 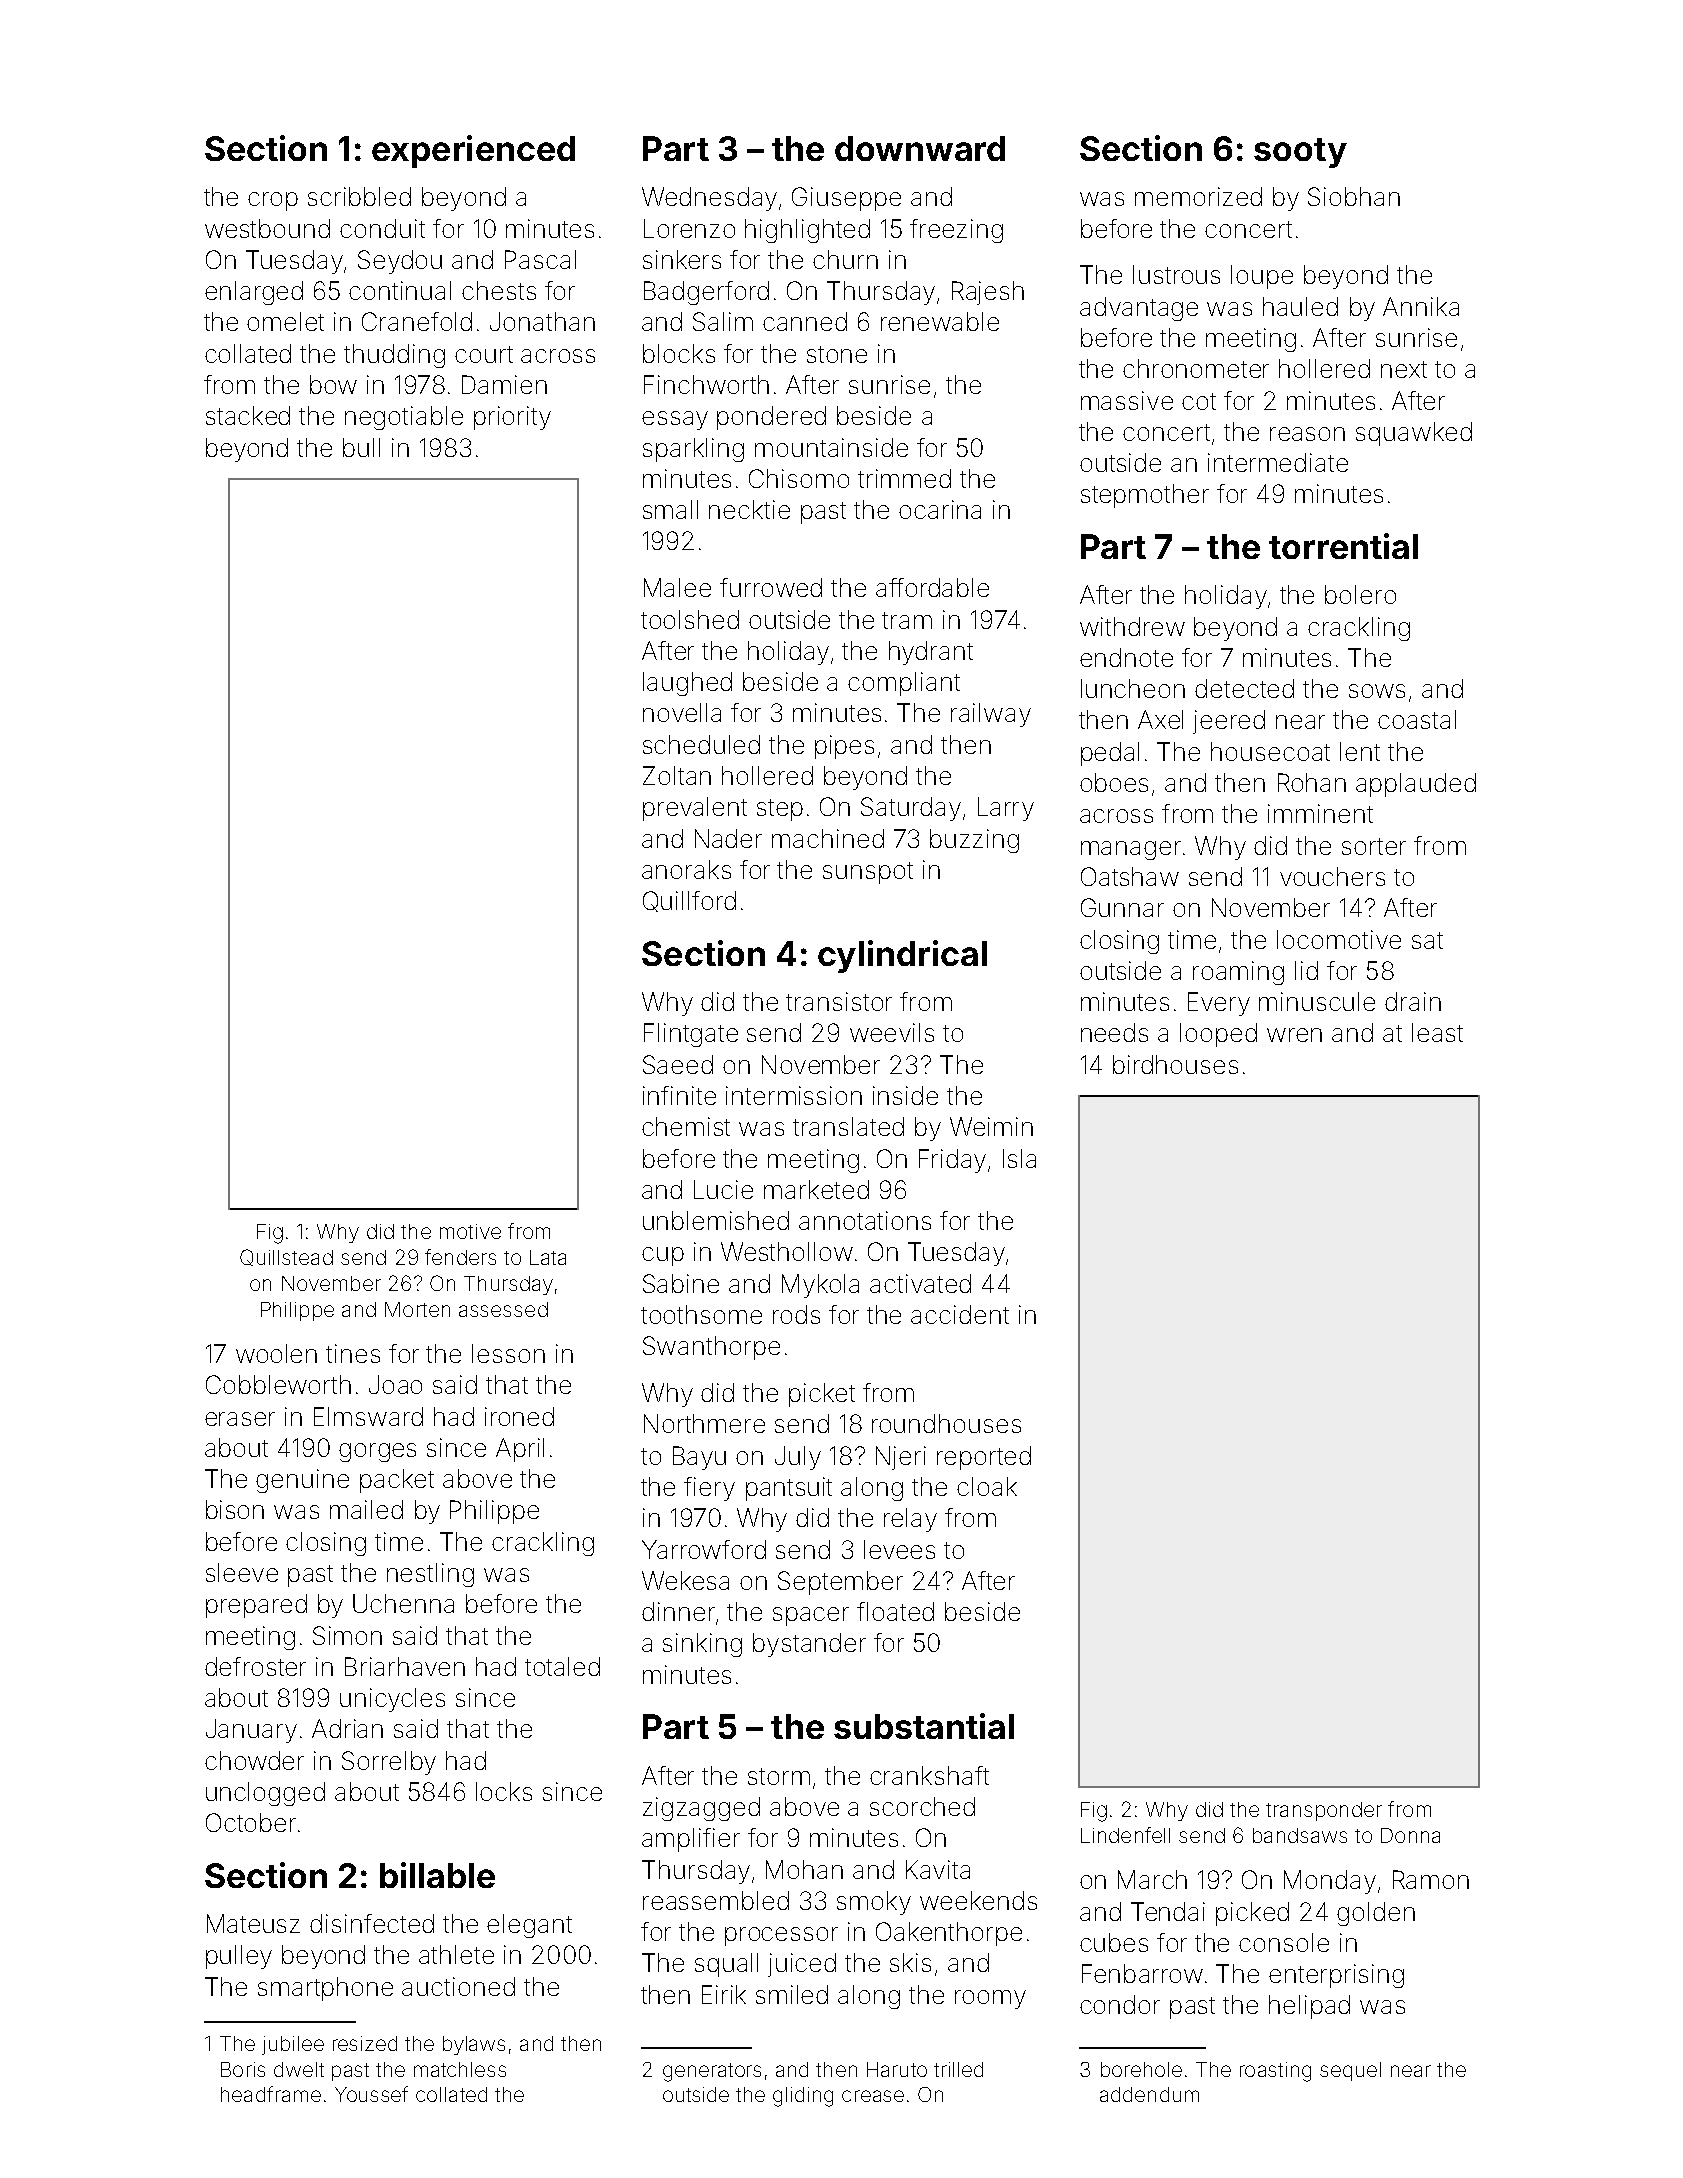 I want to click on court, so click(x=484, y=354).
